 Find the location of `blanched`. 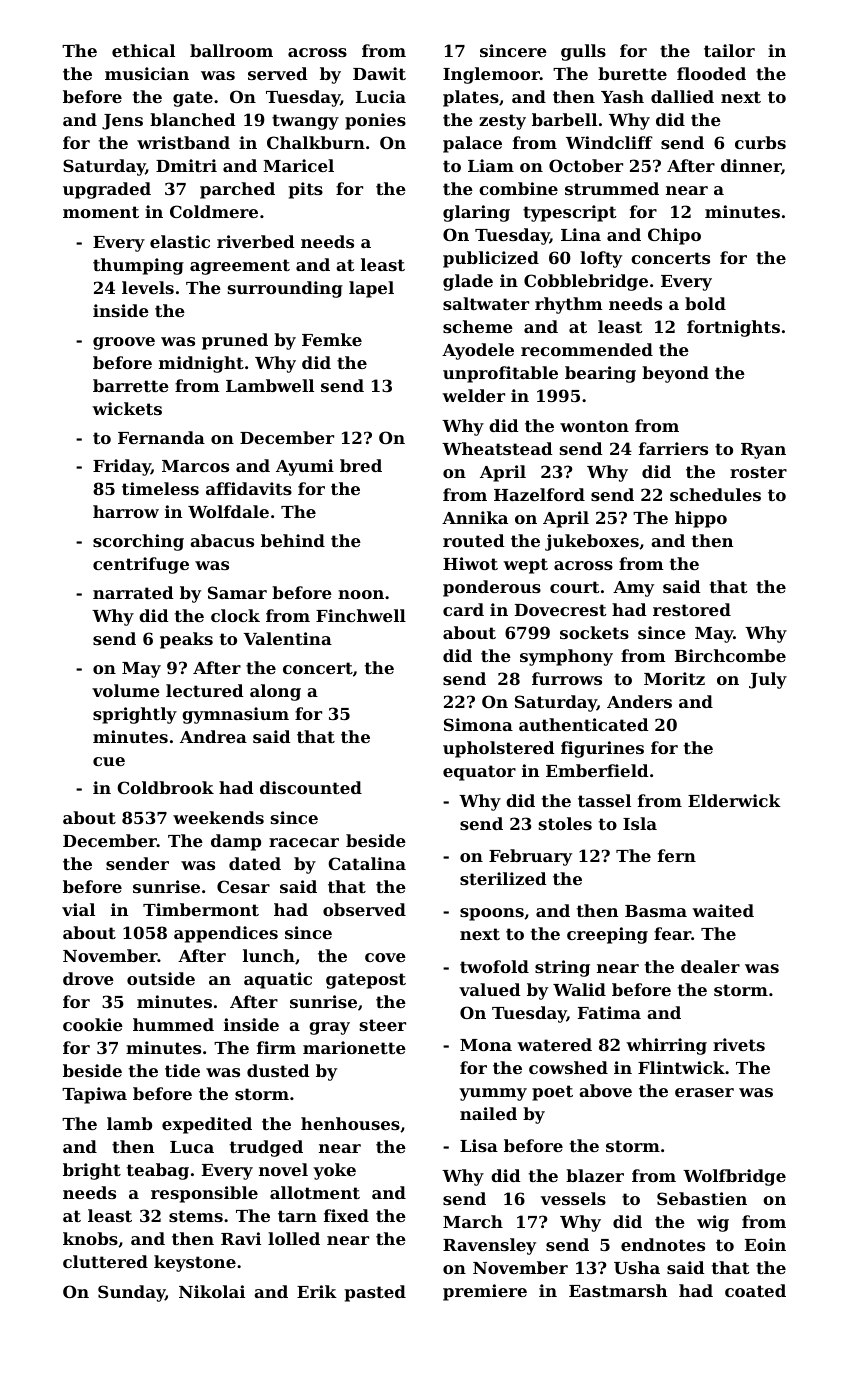

blanched is located at coordinates (192, 119).
